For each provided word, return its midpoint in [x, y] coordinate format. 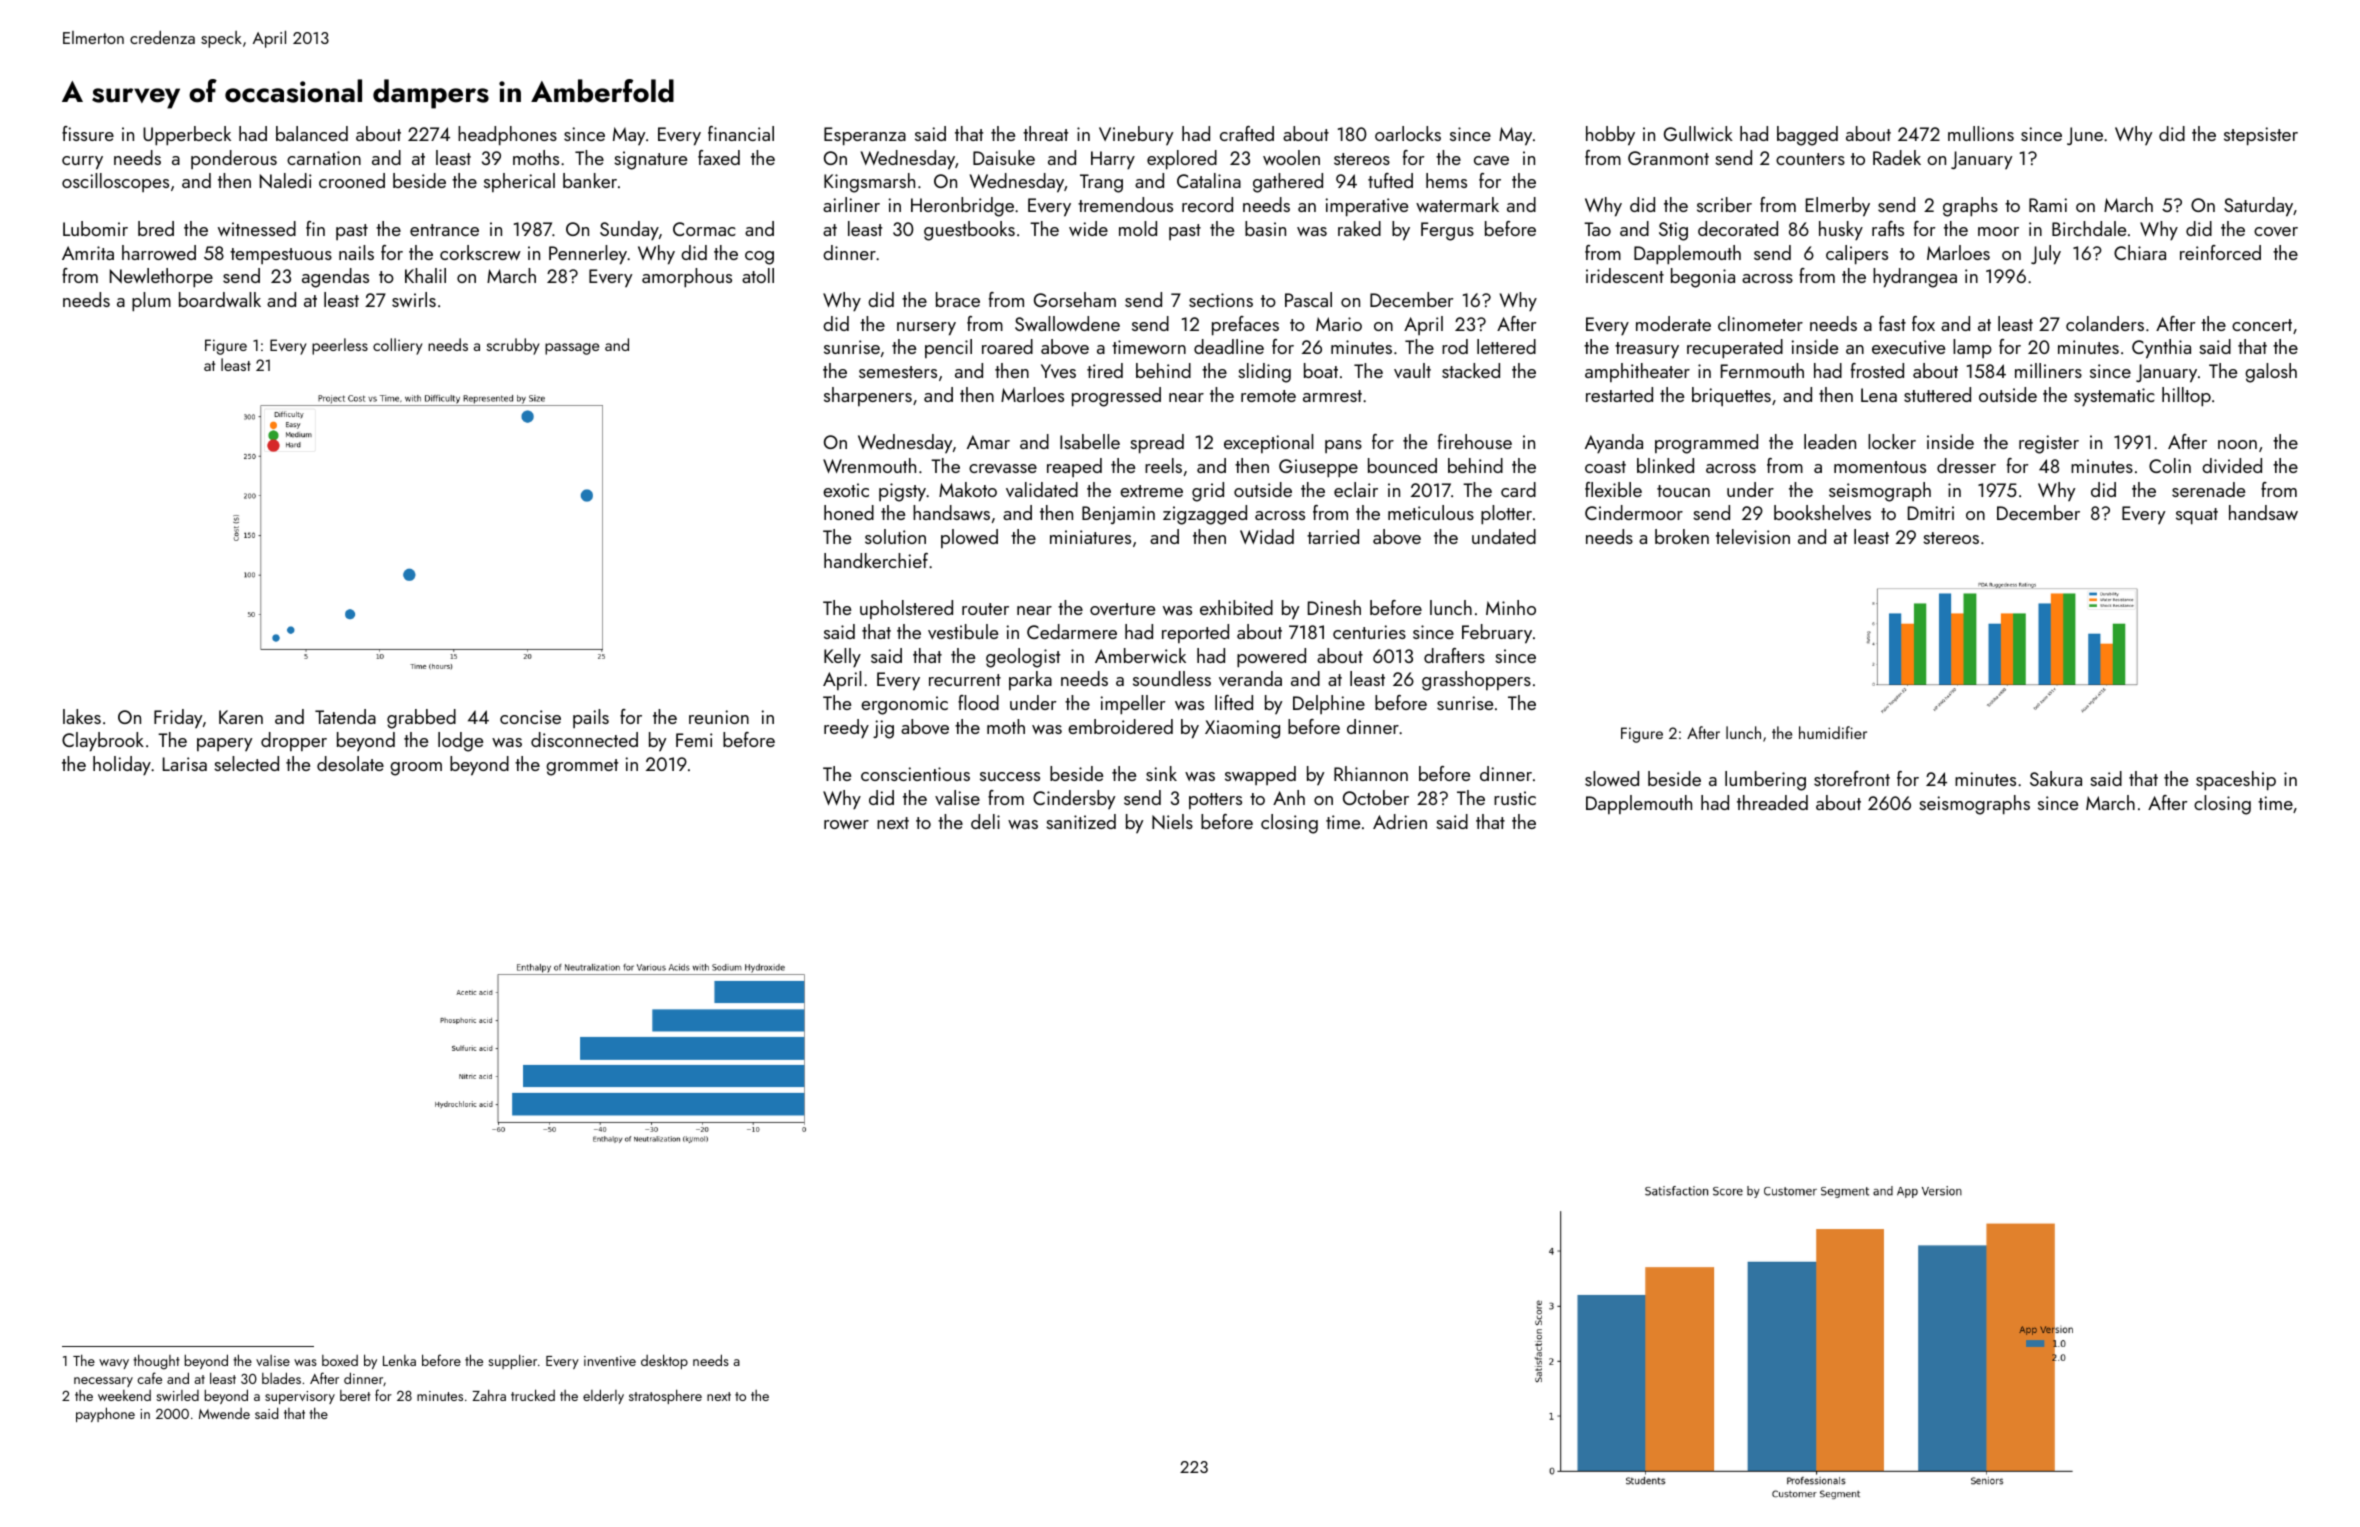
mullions [1981, 133]
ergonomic [904, 705]
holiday [122, 765]
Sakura [2056, 778]
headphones [507, 136]
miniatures [1090, 537]
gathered [1288, 183]
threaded [1772, 802]
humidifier [1833, 732]
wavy [114, 1364]
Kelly [842, 657]
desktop [664, 1361]
